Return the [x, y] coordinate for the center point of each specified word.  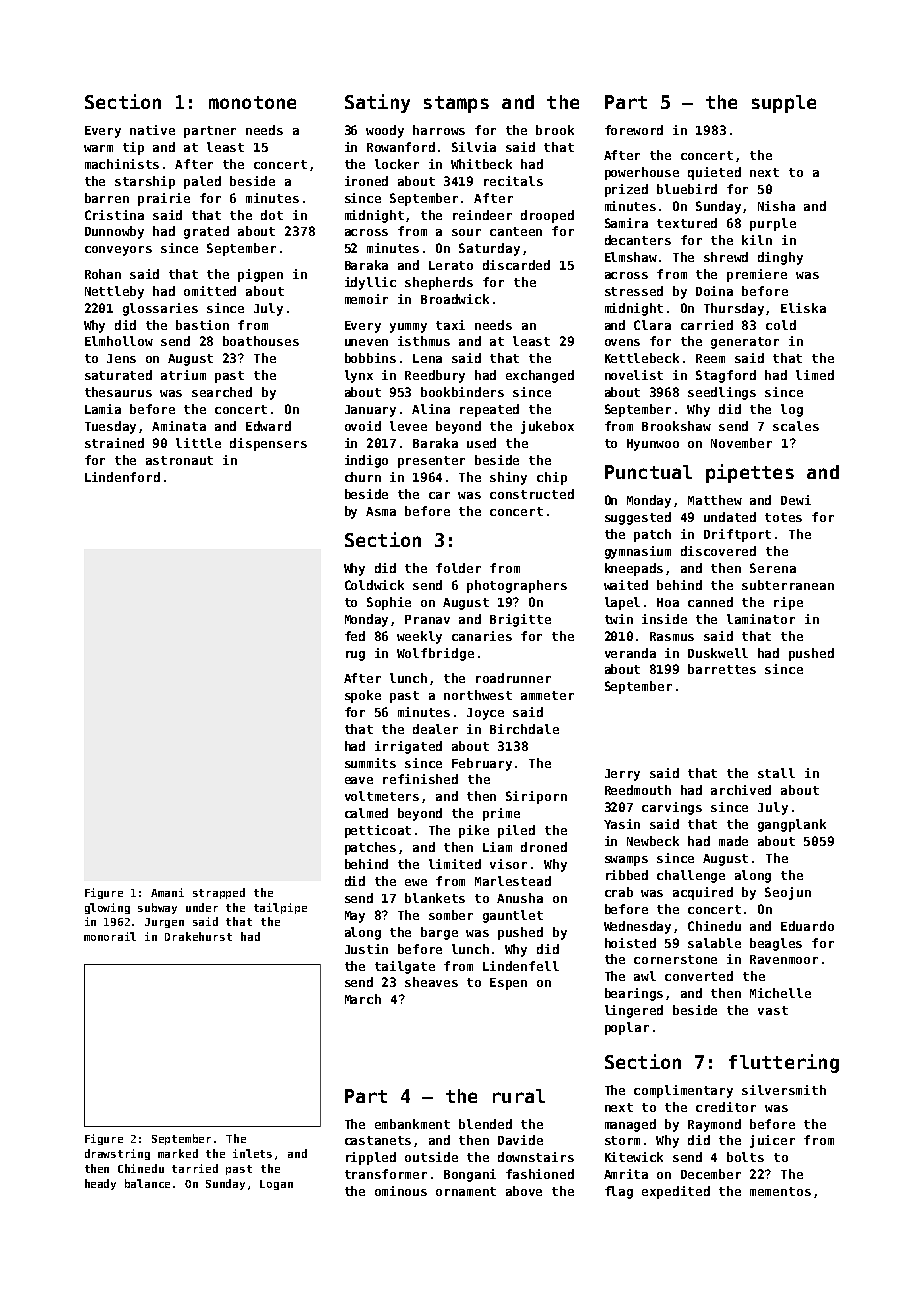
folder [458, 568]
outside [431, 1157]
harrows [439, 130]
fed [355, 636]
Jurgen [164, 923]
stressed [634, 291]
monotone [252, 102]
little [198, 443]
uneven [366, 342]
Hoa [668, 602]
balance [147, 1183]
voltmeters [382, 796]
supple [784, 104]
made [733, 841]
